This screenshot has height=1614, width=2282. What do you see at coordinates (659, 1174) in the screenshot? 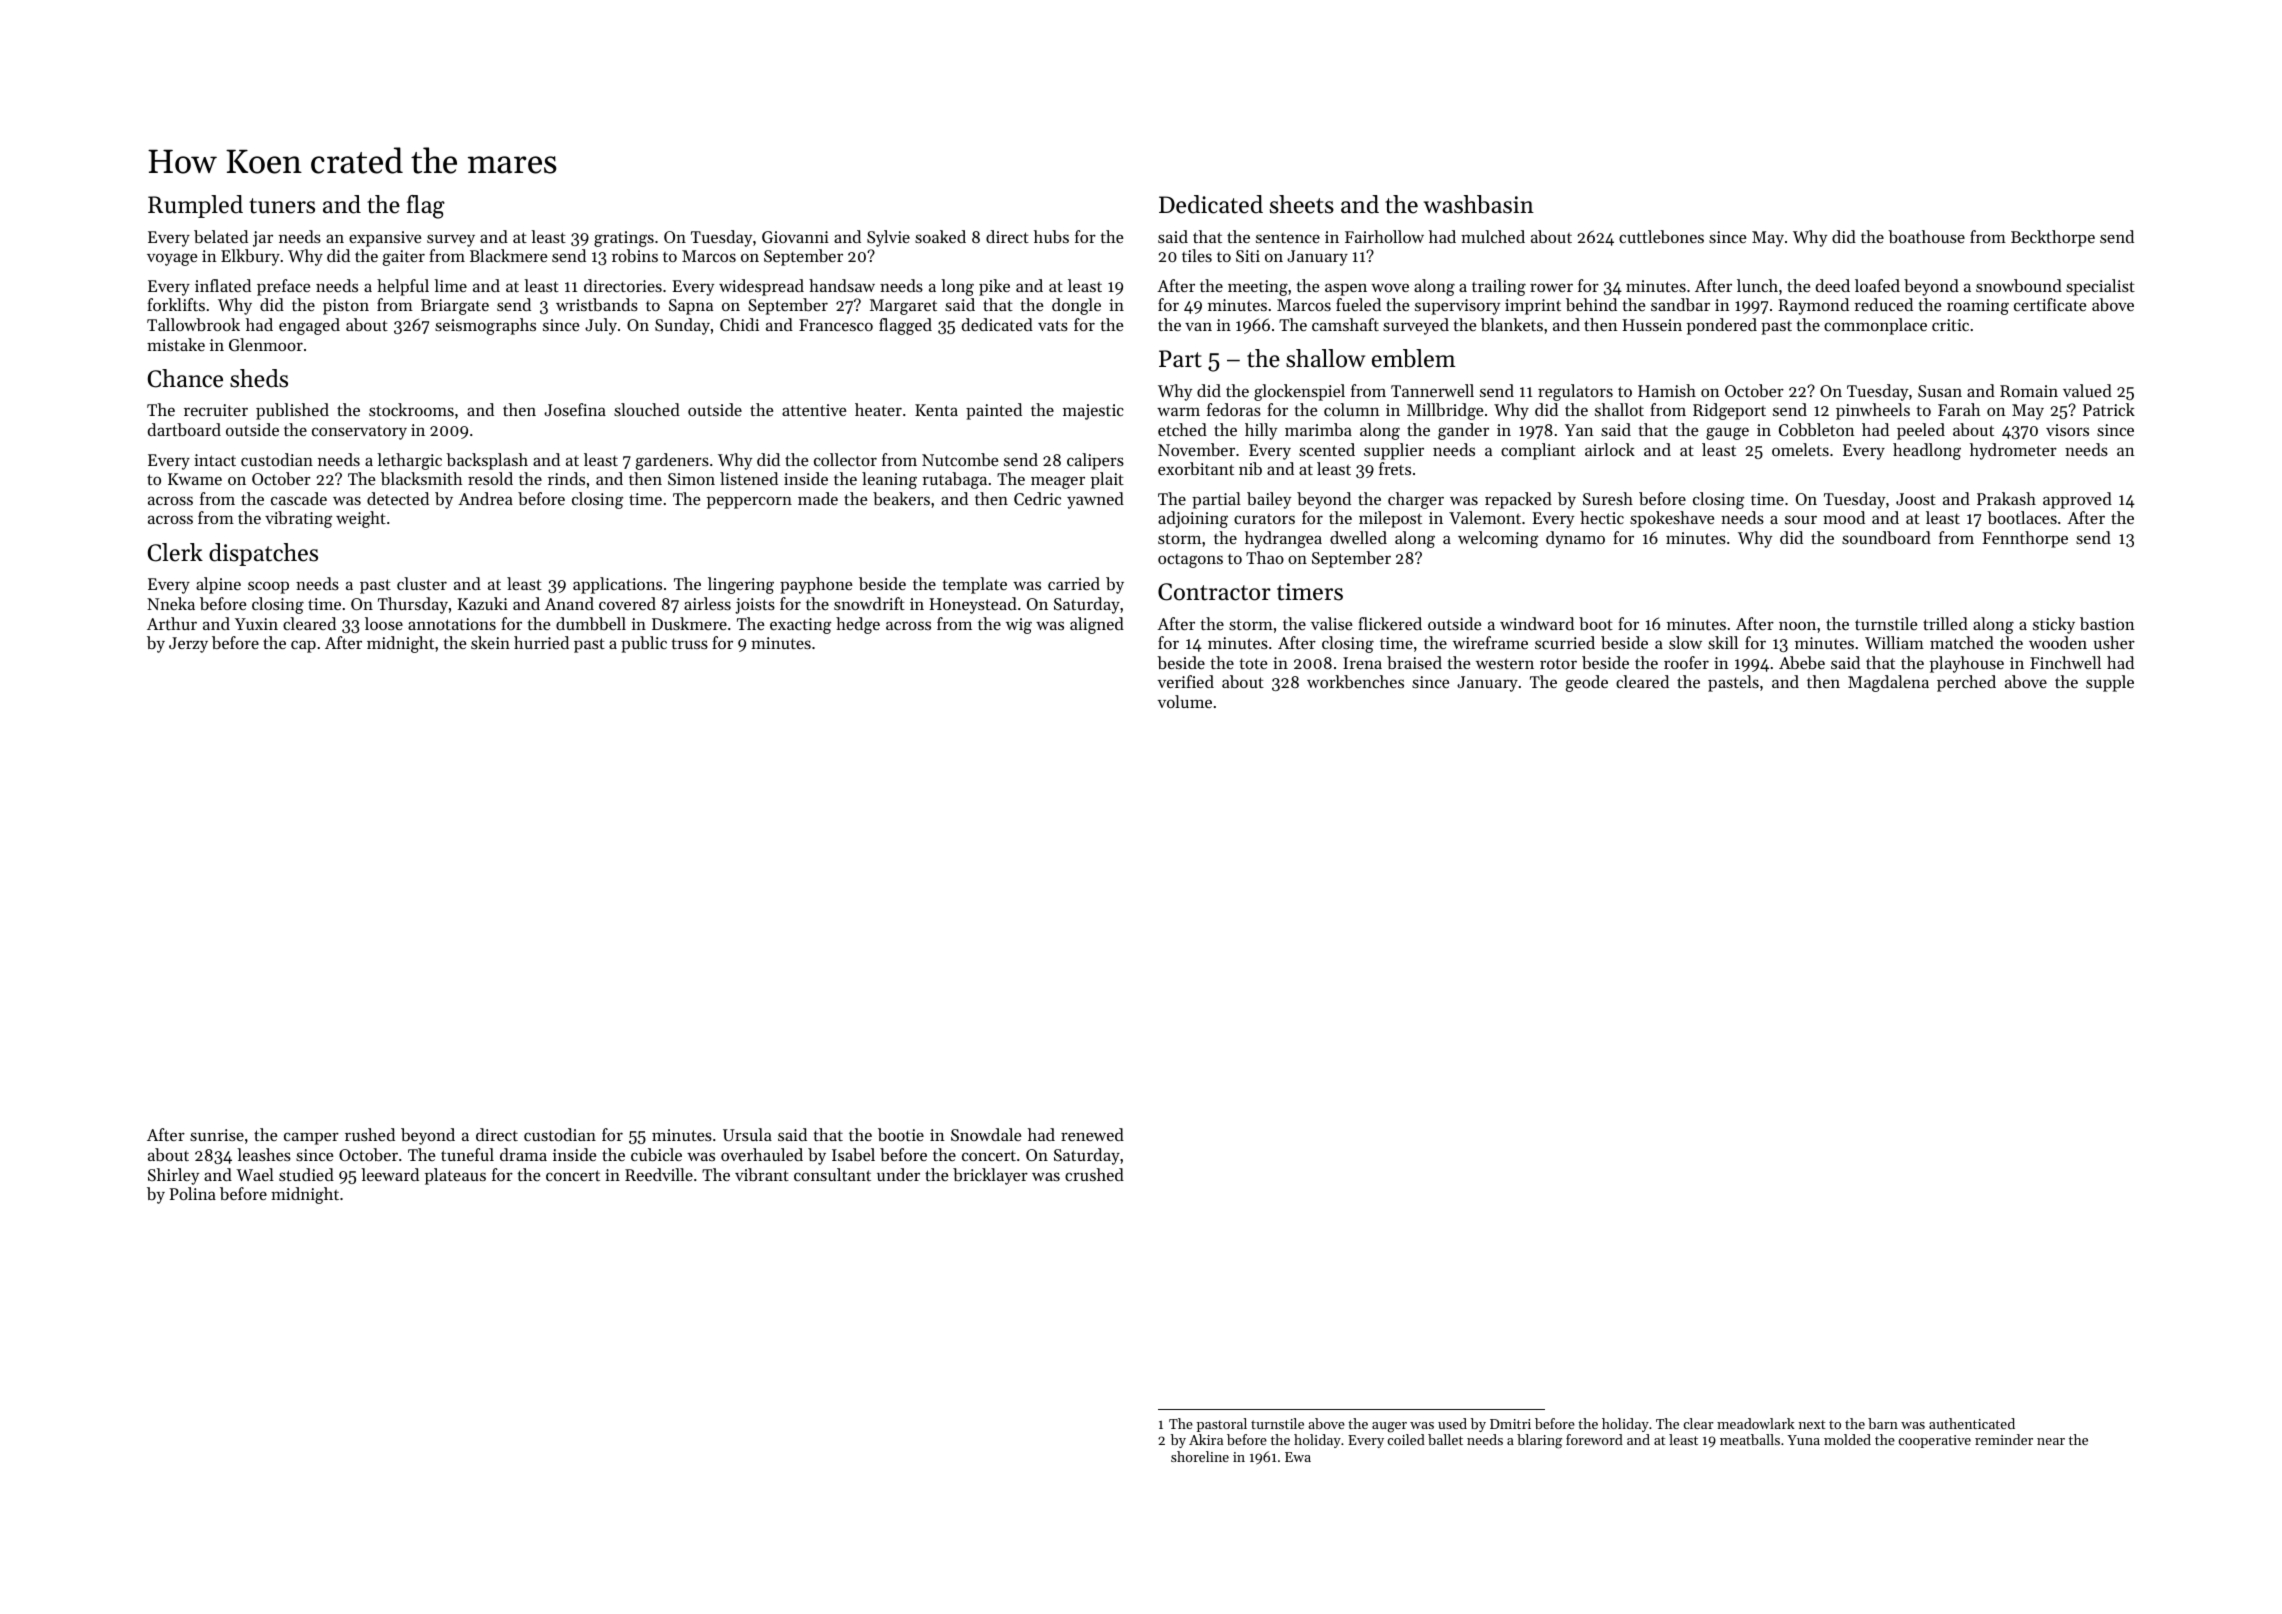
I see `Reedville` at bounding box center [659, 1174].
